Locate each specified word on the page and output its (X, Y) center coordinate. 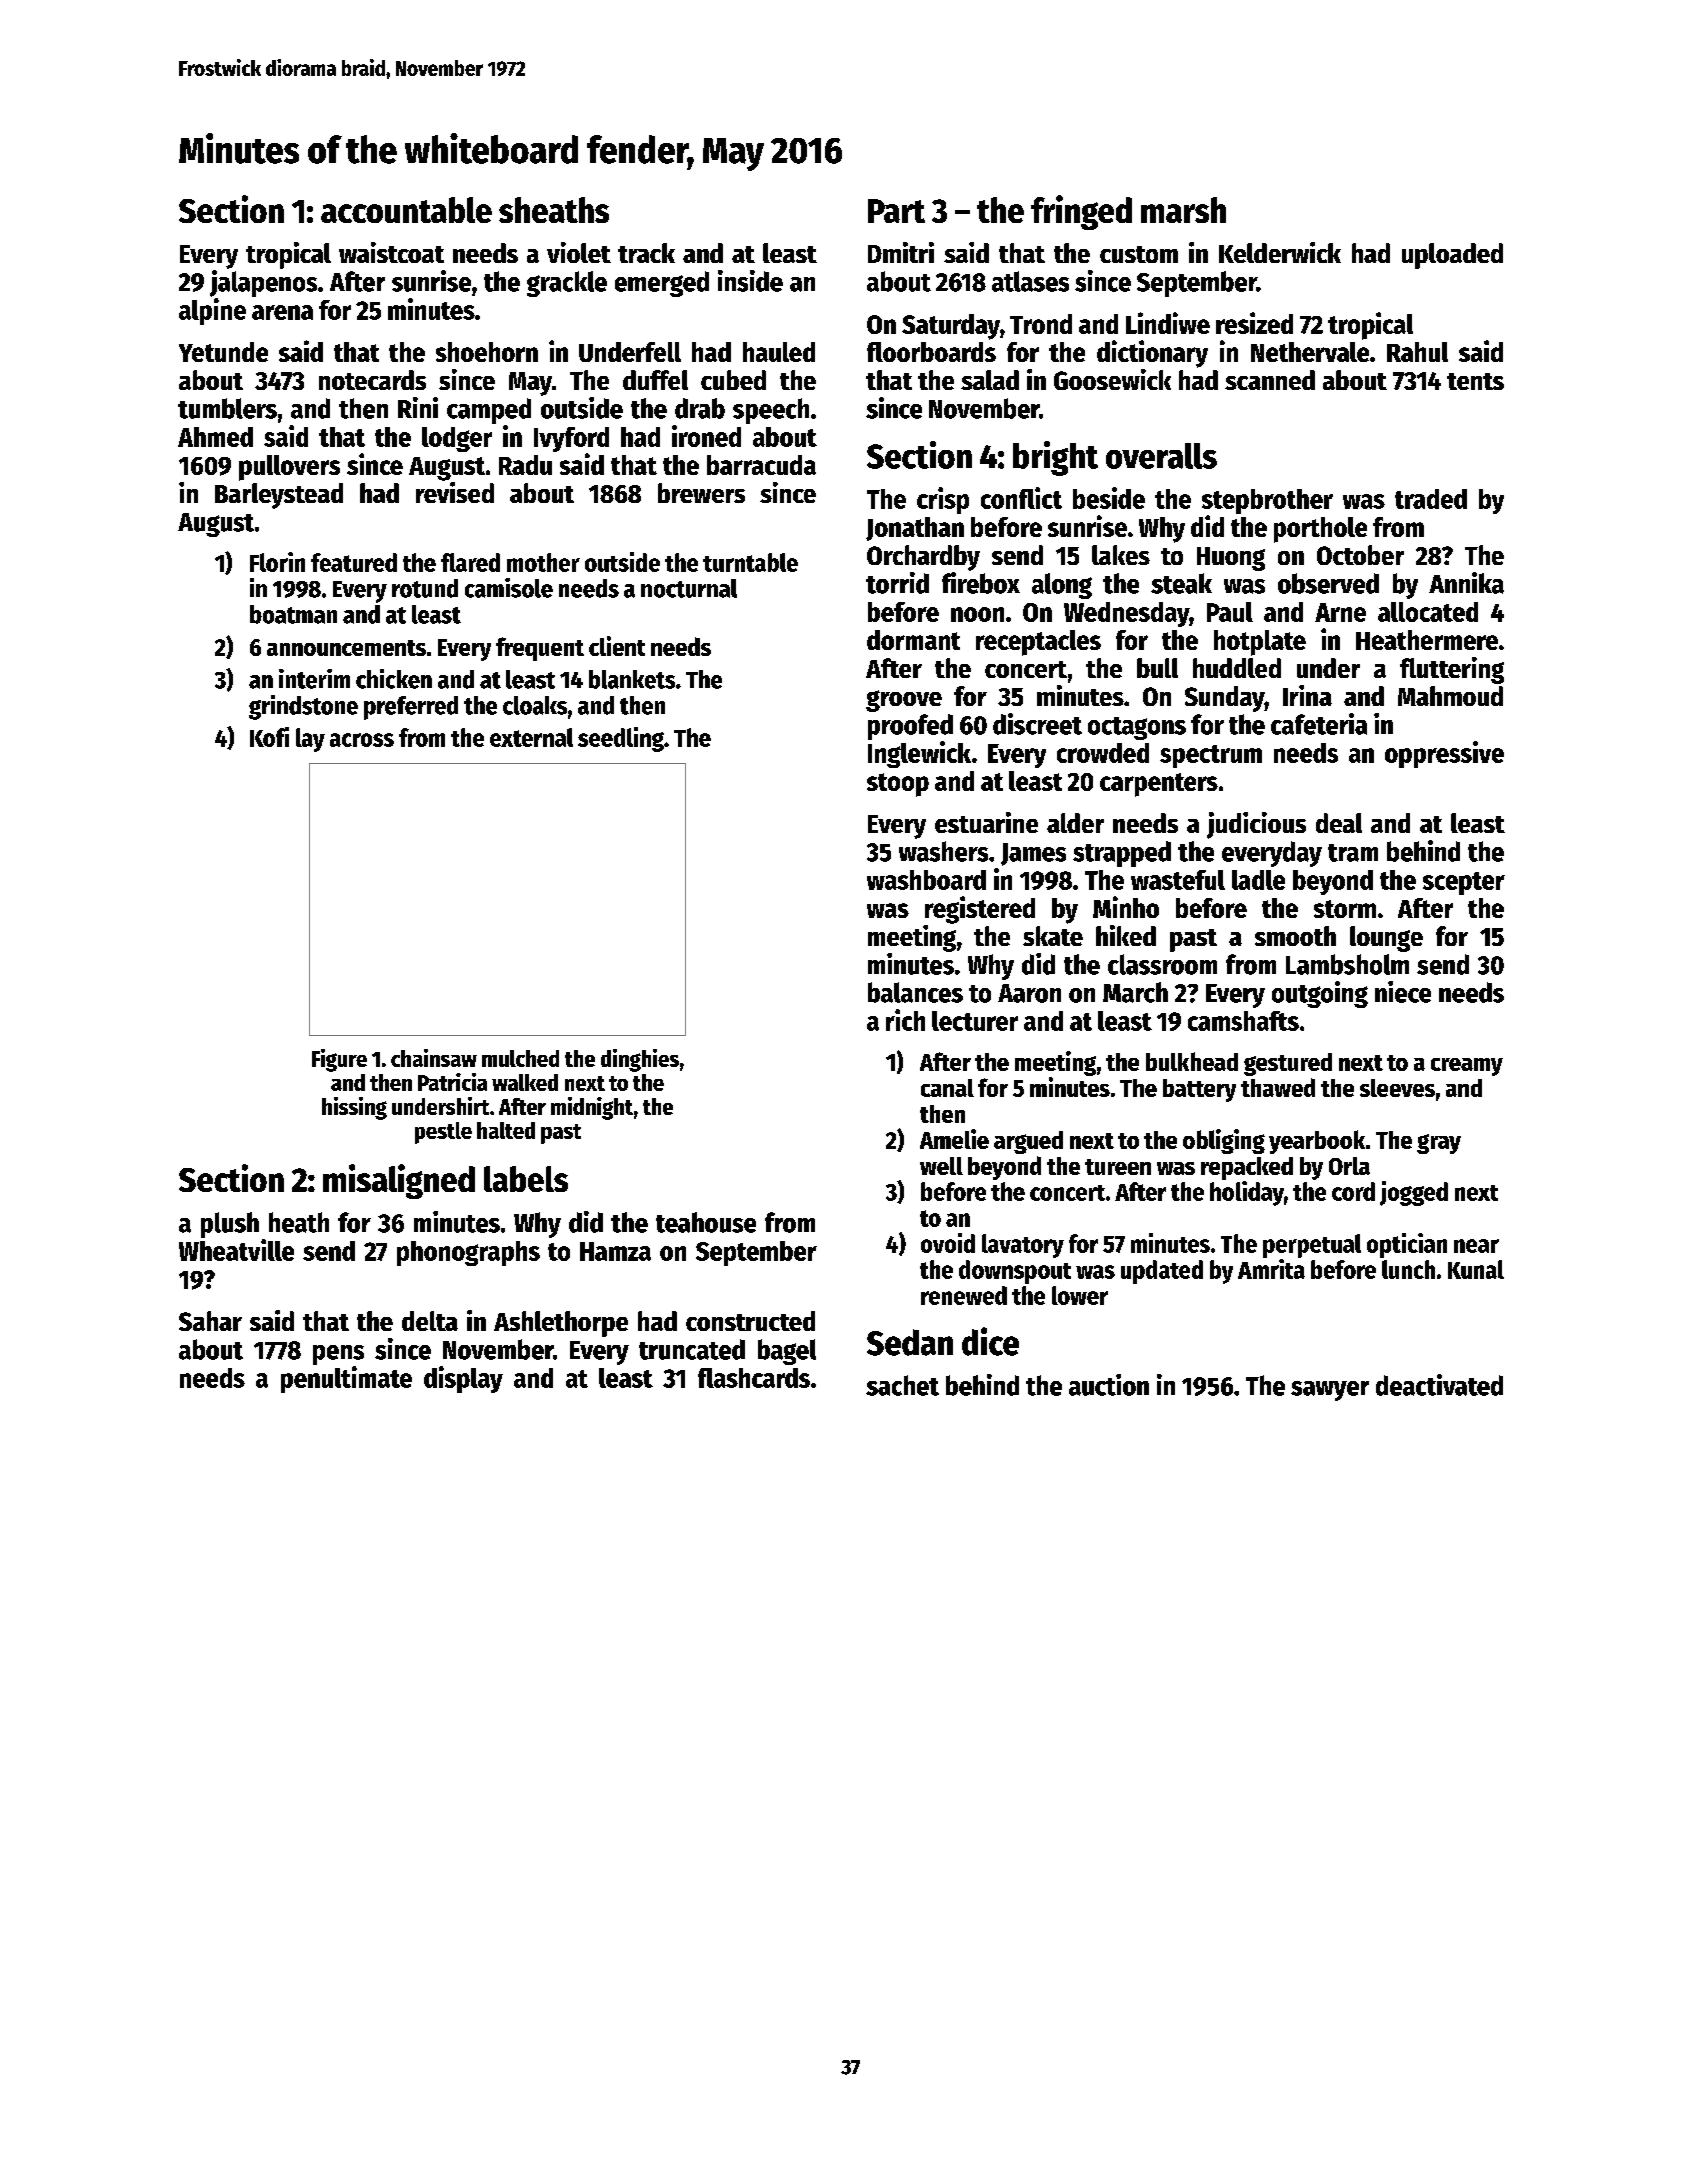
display (463, 1379)
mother (543, 562)
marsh (1183, 210)
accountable (406, 210)
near (1476, 1246)
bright (1055, 458)
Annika (1466, 583)
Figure (339, 1060)
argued (1028, 1142)
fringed (1081, 212)
